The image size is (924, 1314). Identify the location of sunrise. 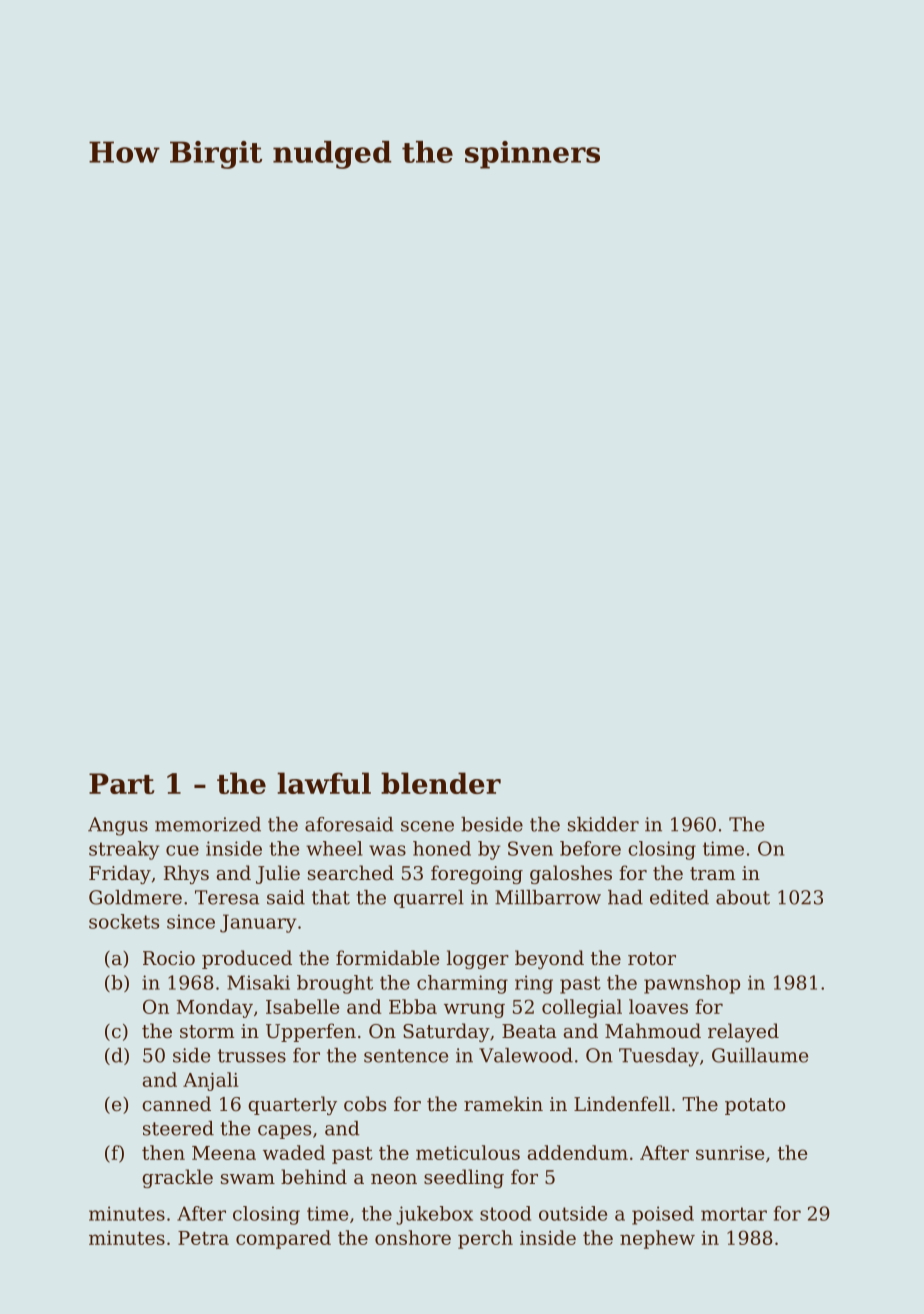
(730, 1153).
